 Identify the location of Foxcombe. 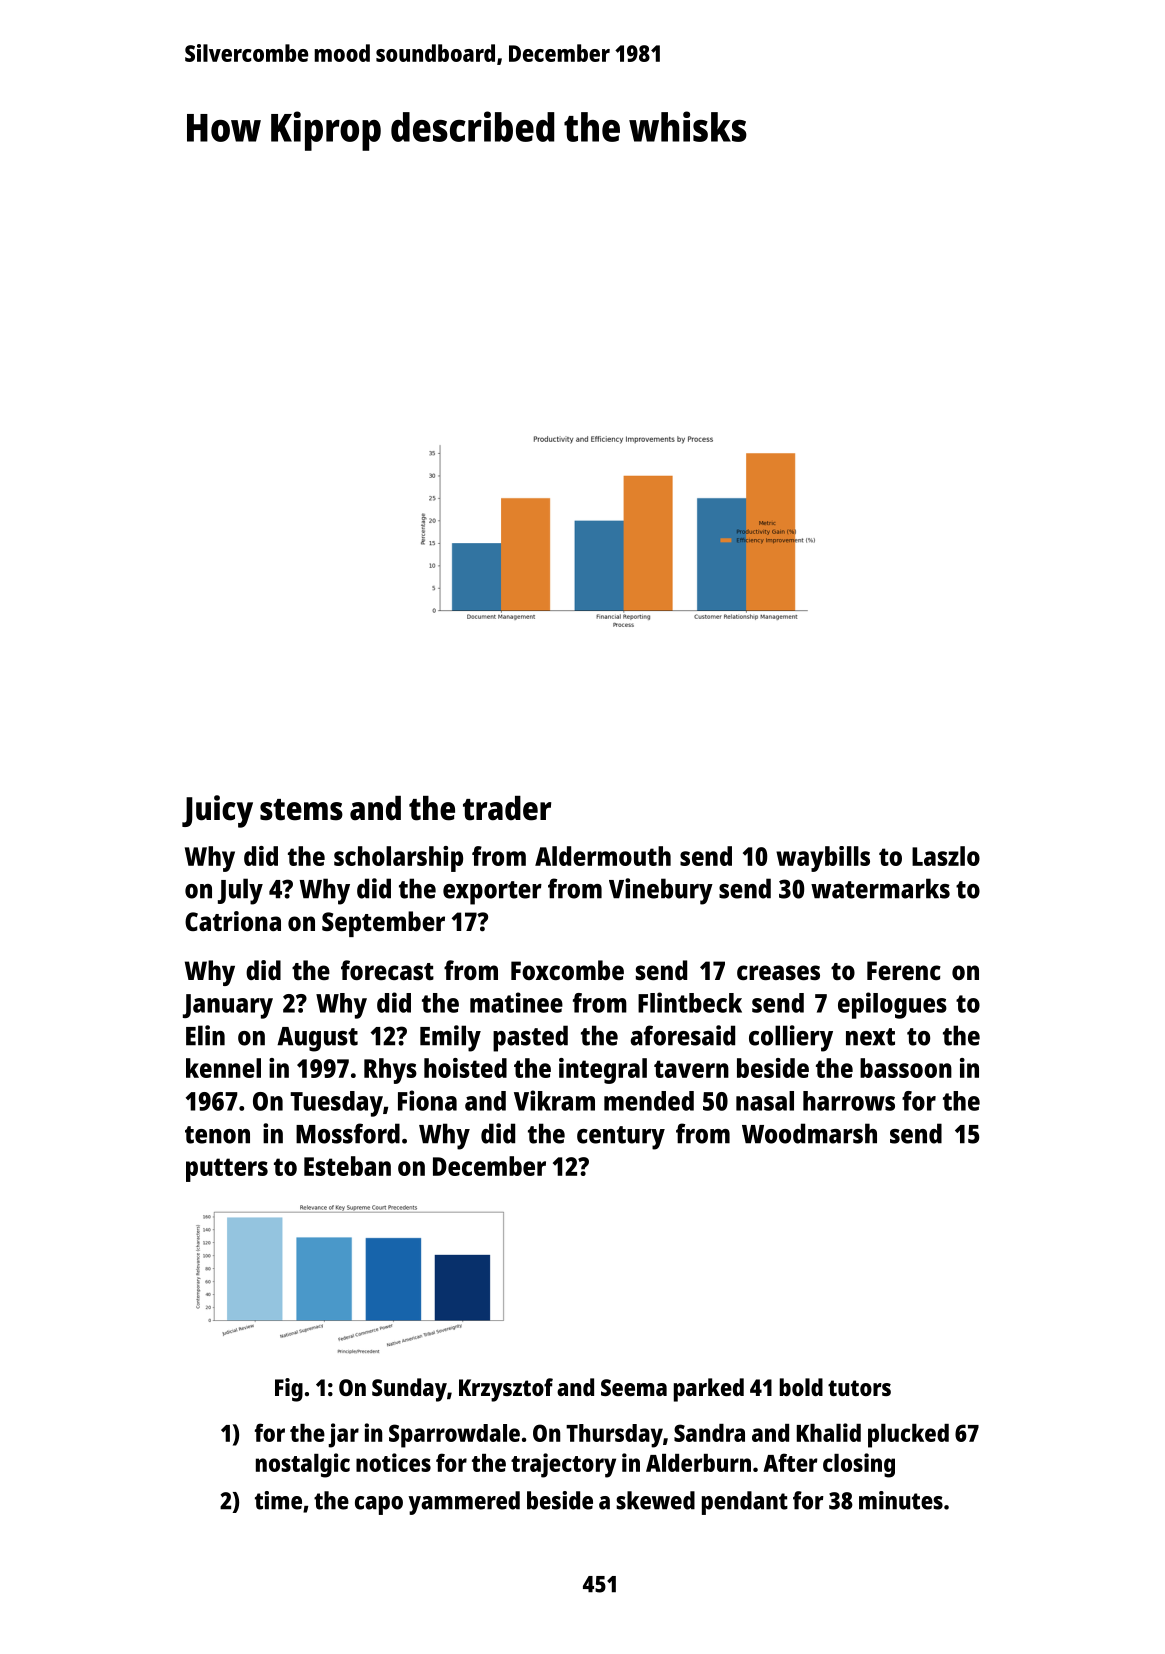
(567, 970).
